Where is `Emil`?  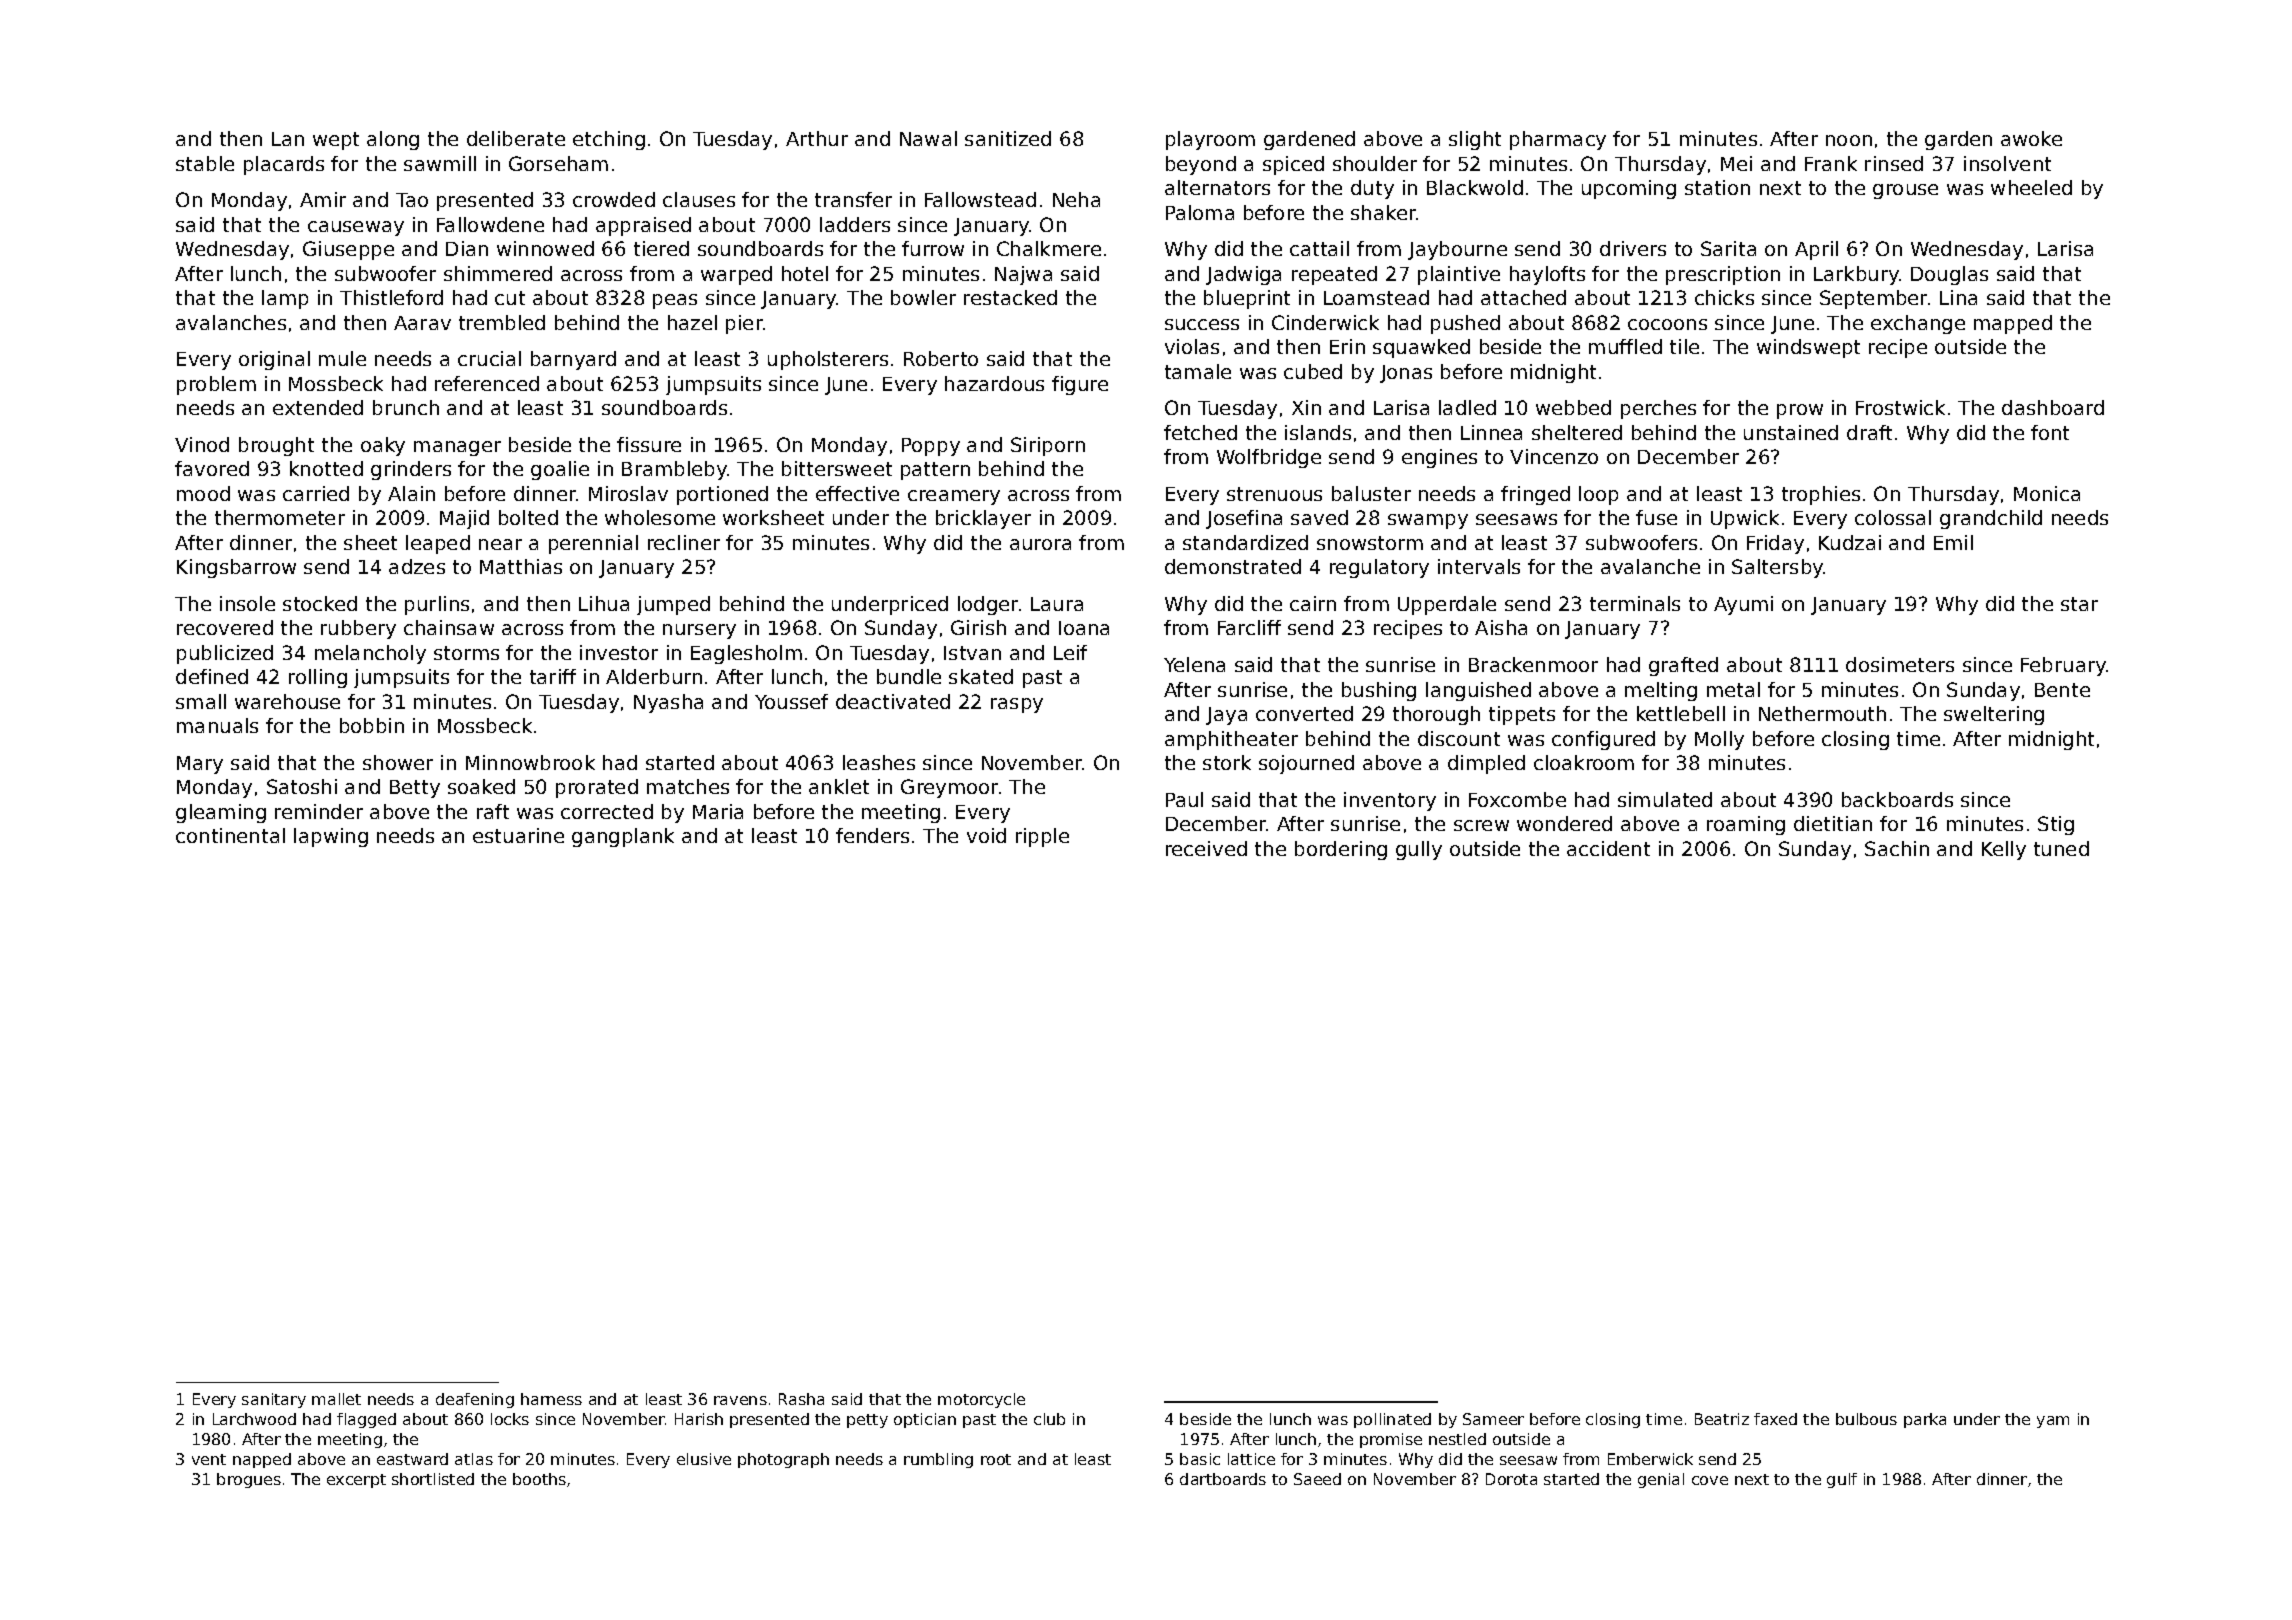 Emil is located at coordinates (1953, 542).
